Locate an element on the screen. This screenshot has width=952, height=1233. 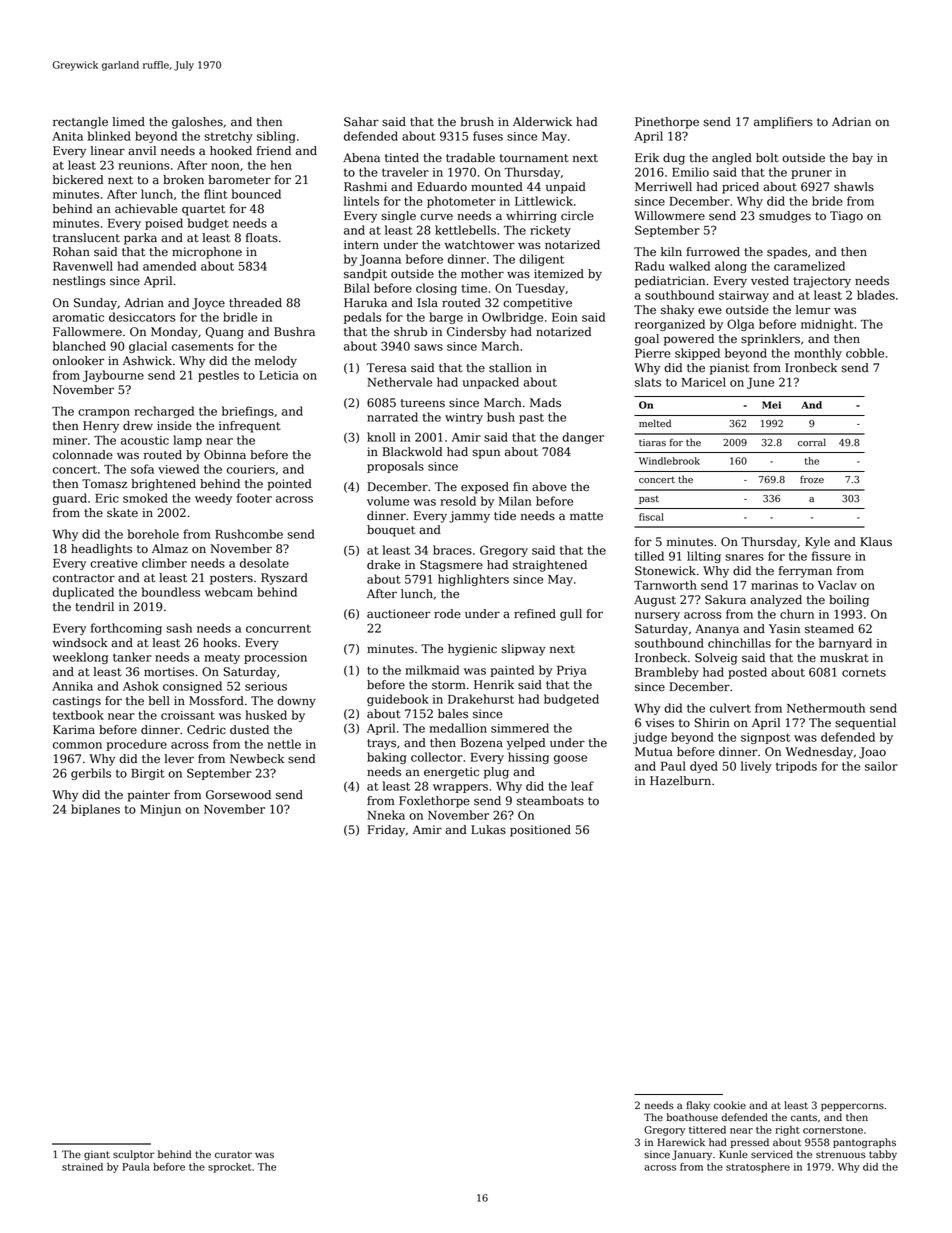
unpaid is located at coordinates (566, 188).
